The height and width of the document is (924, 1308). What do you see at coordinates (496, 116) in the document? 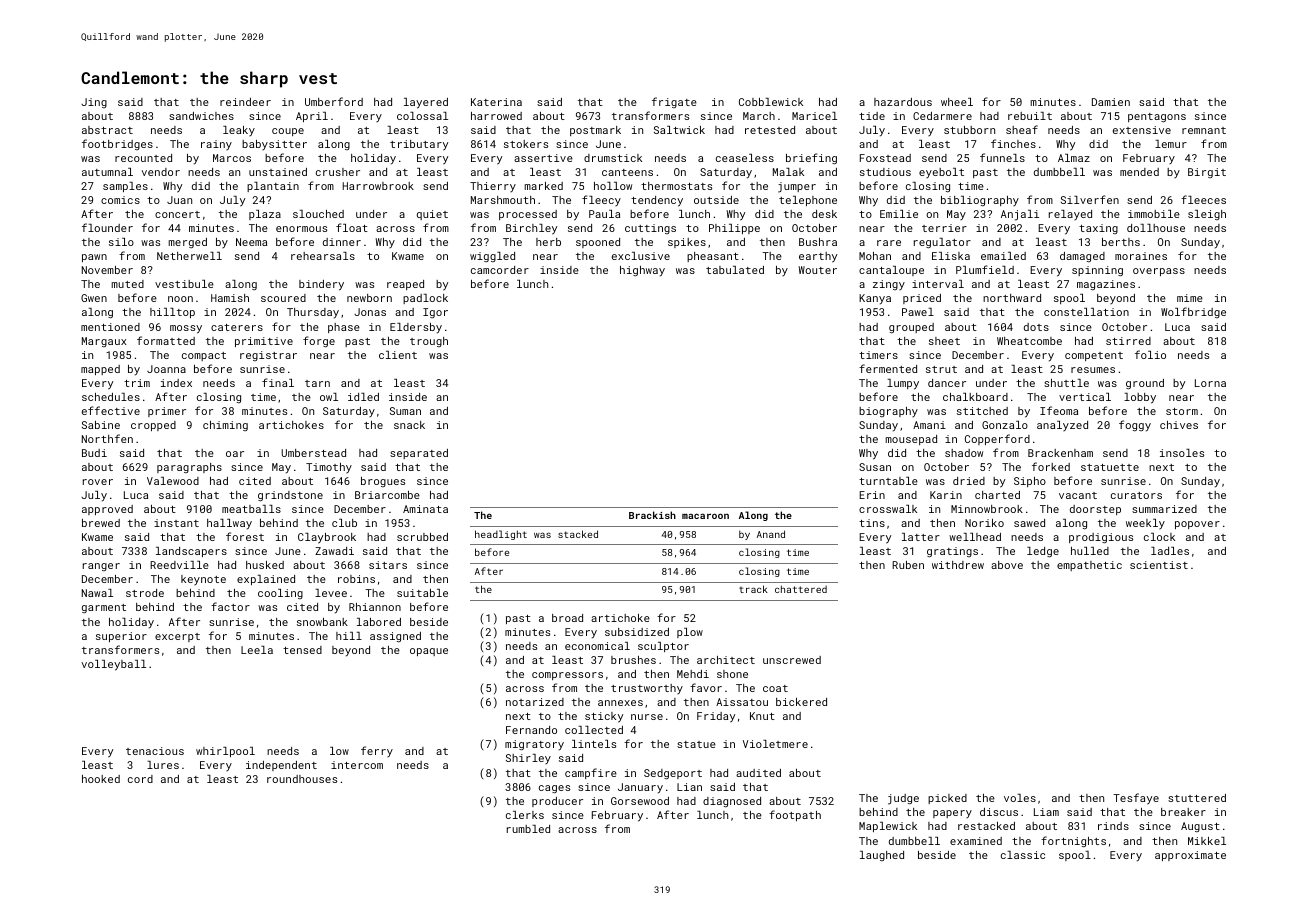
I see `harrowed` at bounding box center [496, 116].
